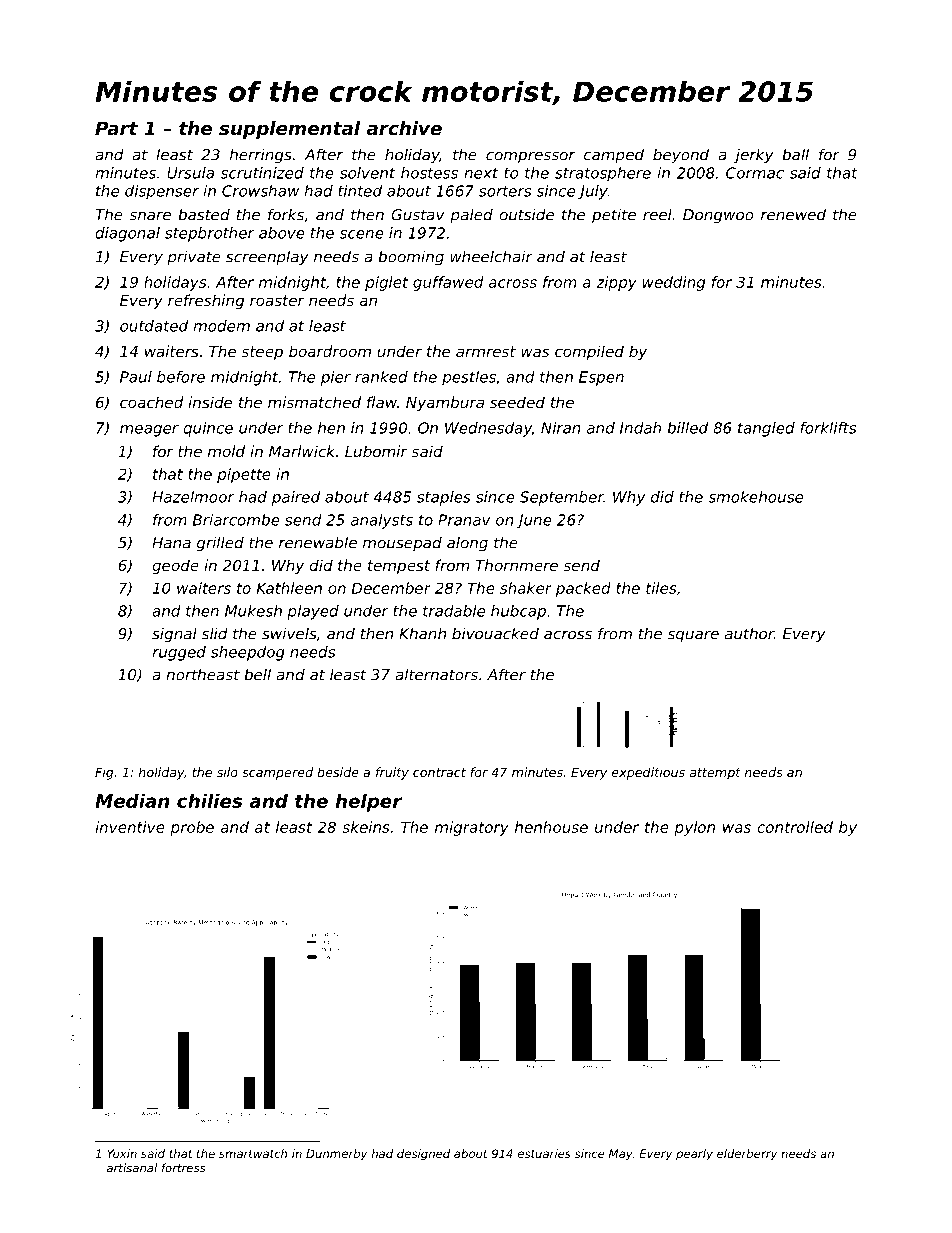 The image size is (952, 1233). I want to click on shaker, so click(526, 588).
